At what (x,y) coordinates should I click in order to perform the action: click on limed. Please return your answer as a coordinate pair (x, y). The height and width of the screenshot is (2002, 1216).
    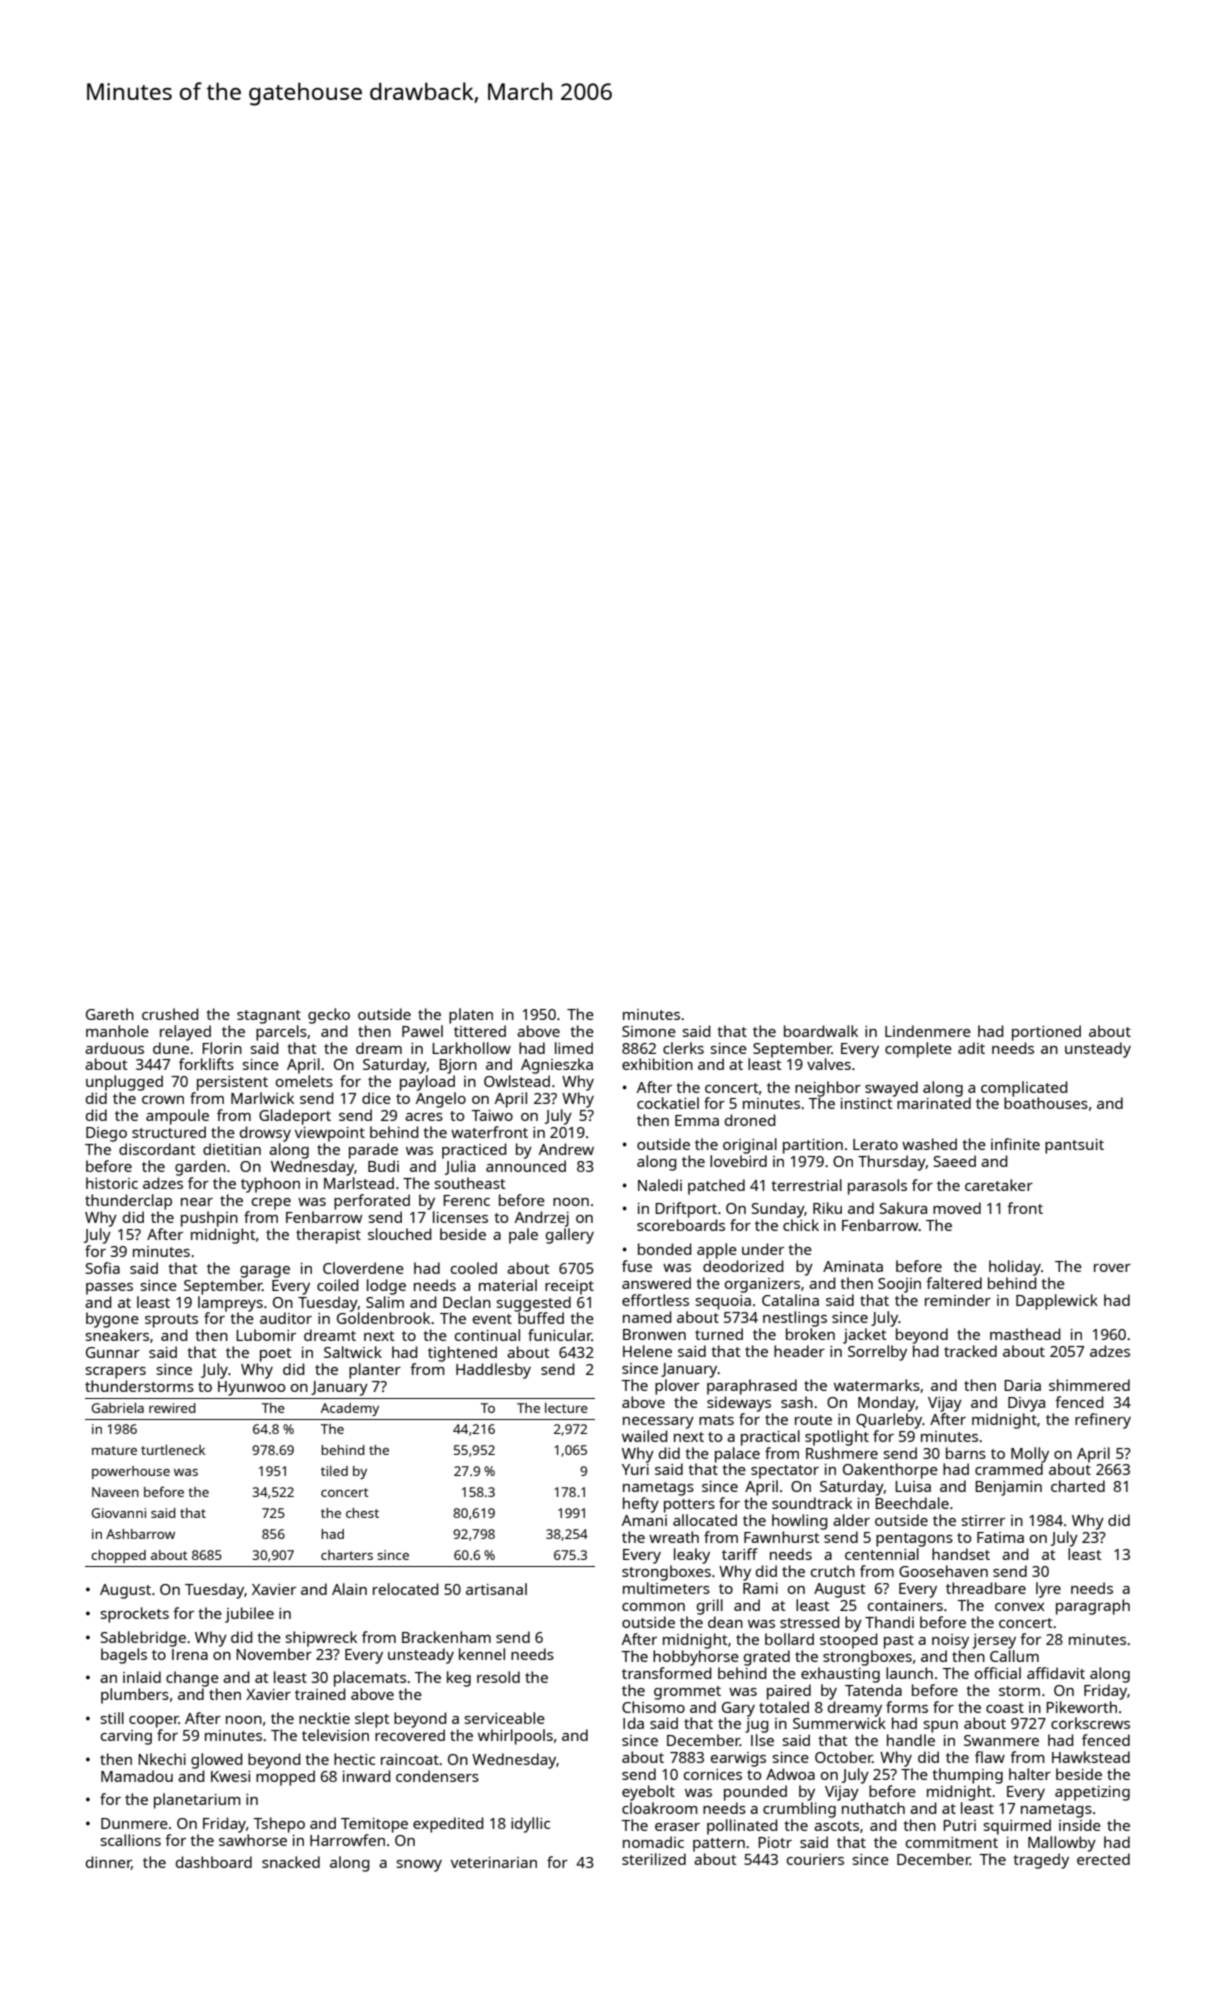
    Looking at the image, I should click on (574, 1048).
